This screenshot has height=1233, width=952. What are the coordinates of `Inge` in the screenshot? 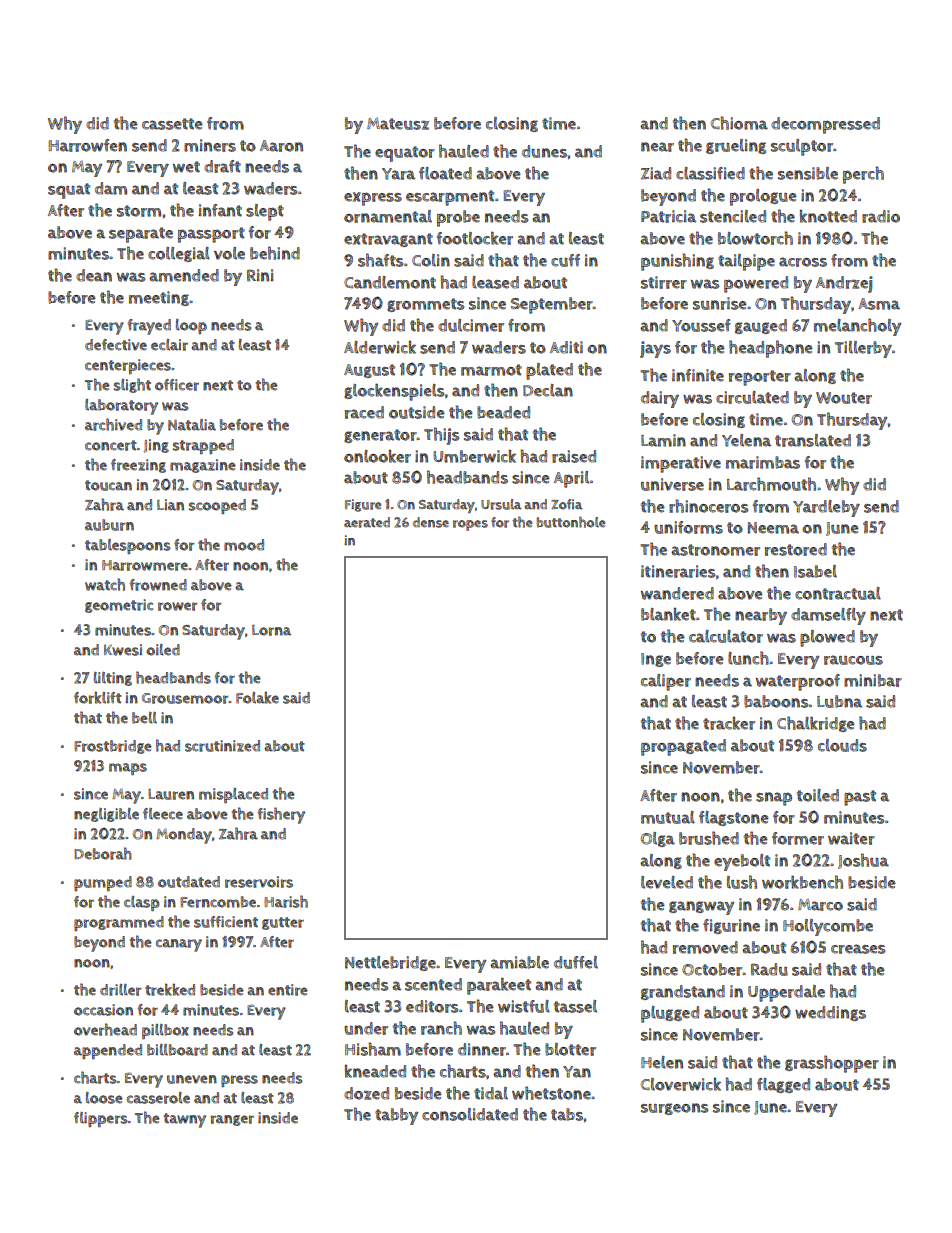 It's located at (656, 660).
